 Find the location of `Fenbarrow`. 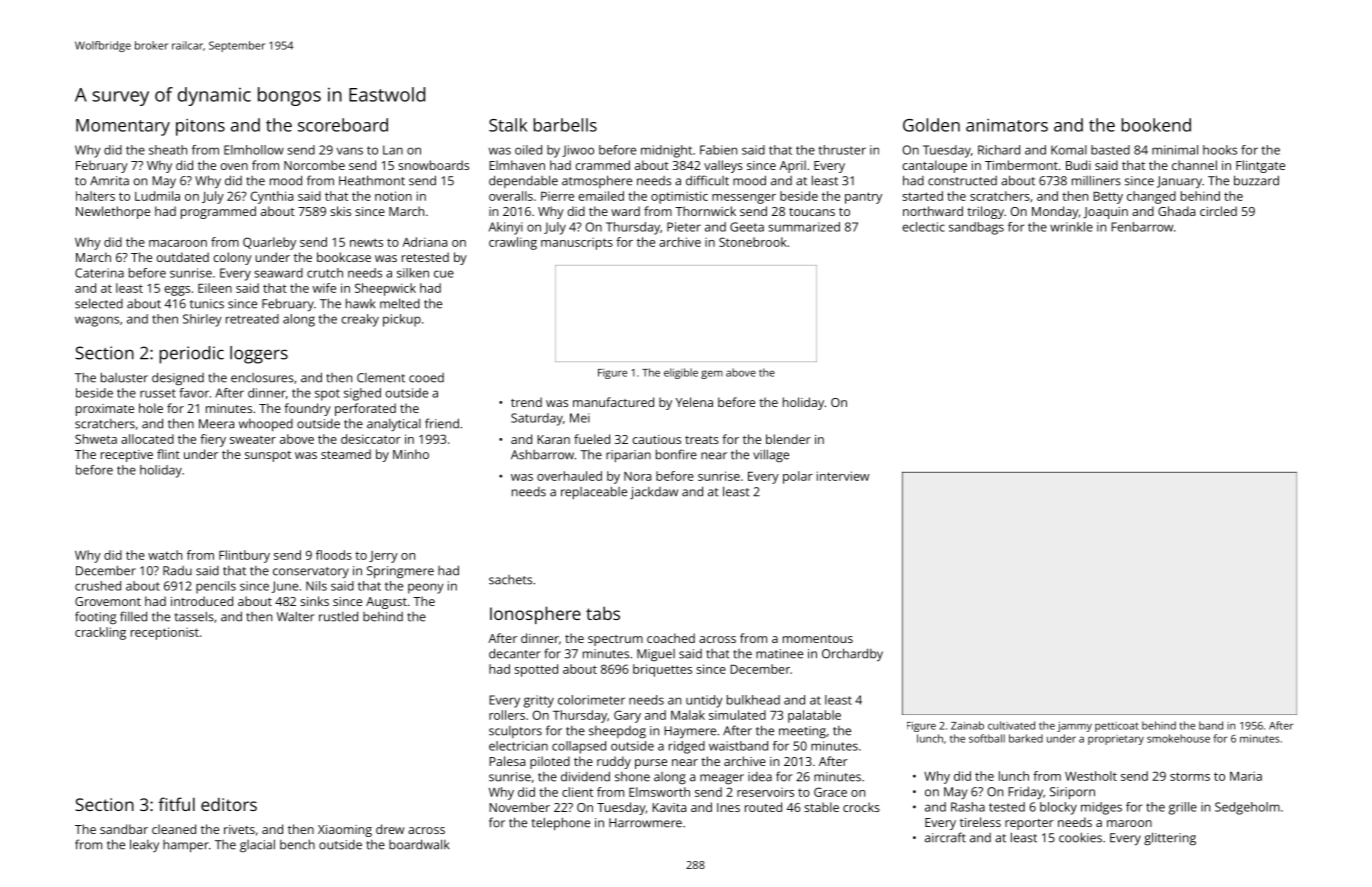

Fenbarrow is located at coordinates (1142, 227).
